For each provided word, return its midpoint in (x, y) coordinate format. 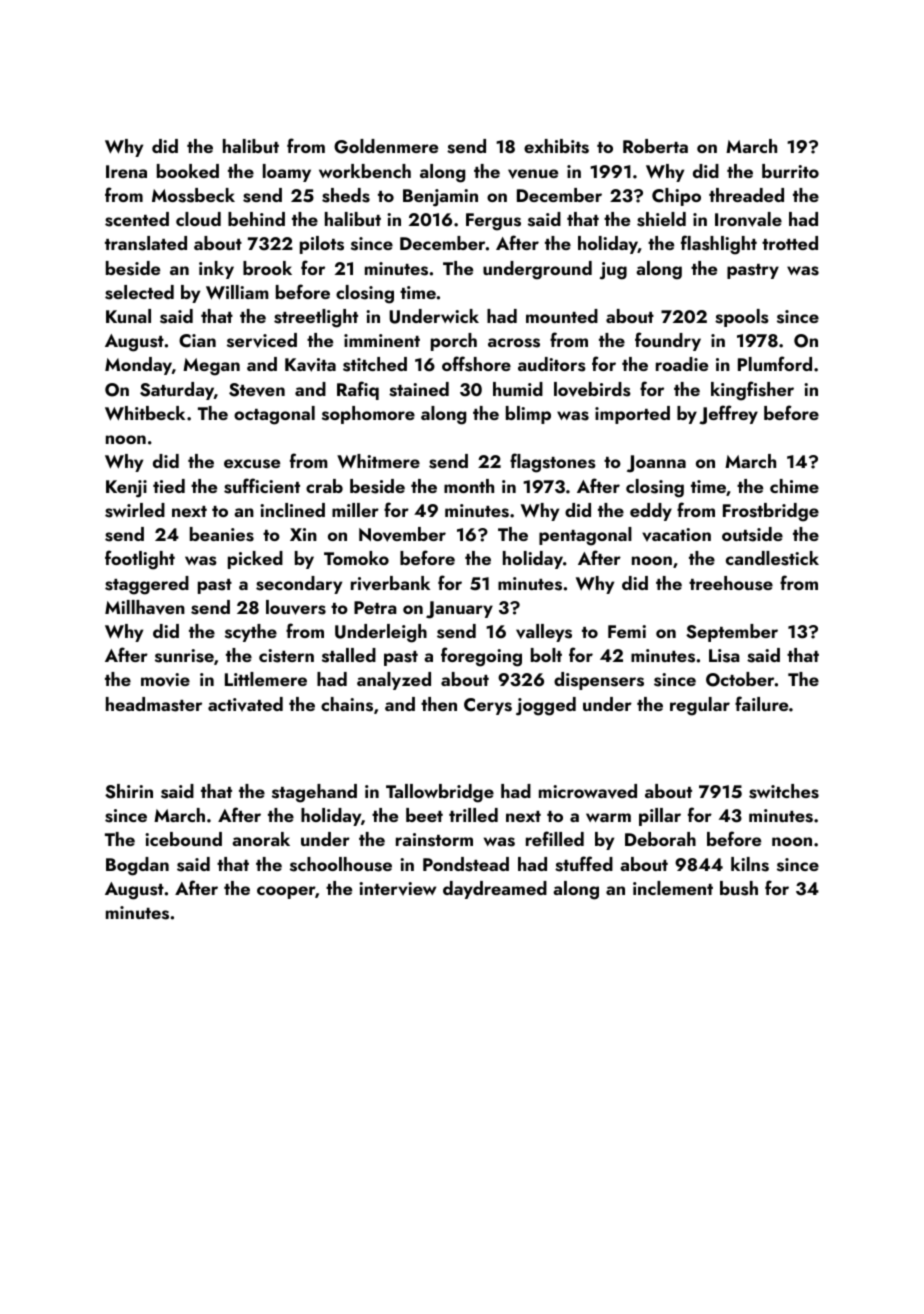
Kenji (126, 489)
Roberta (655, 146)
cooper (286, 892)
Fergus (493, 222)
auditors (552, 364)
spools (742, 318)
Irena (126, 171)
